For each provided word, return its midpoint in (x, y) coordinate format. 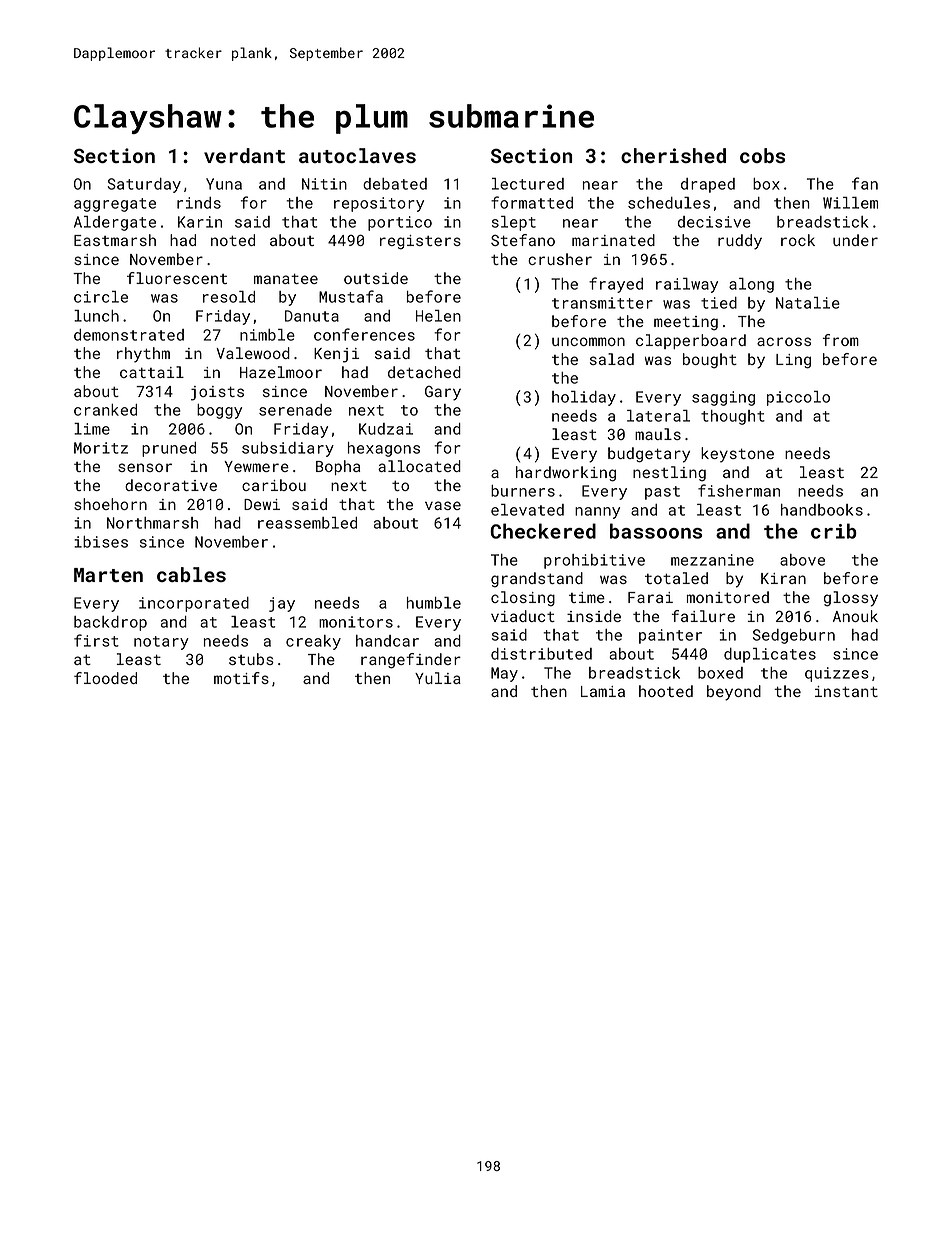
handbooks (822, 510)
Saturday (144, 185)
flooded (105, 678)
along (751, 285)
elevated (527, 510)
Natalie (808, 303)
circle (101, 297)
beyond (734, 693)
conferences (364, 334)
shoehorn (110, 504)
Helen (438, 316)
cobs (762, 155)
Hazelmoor (281, 372)
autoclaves (357, 155)
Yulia (438, 678)
